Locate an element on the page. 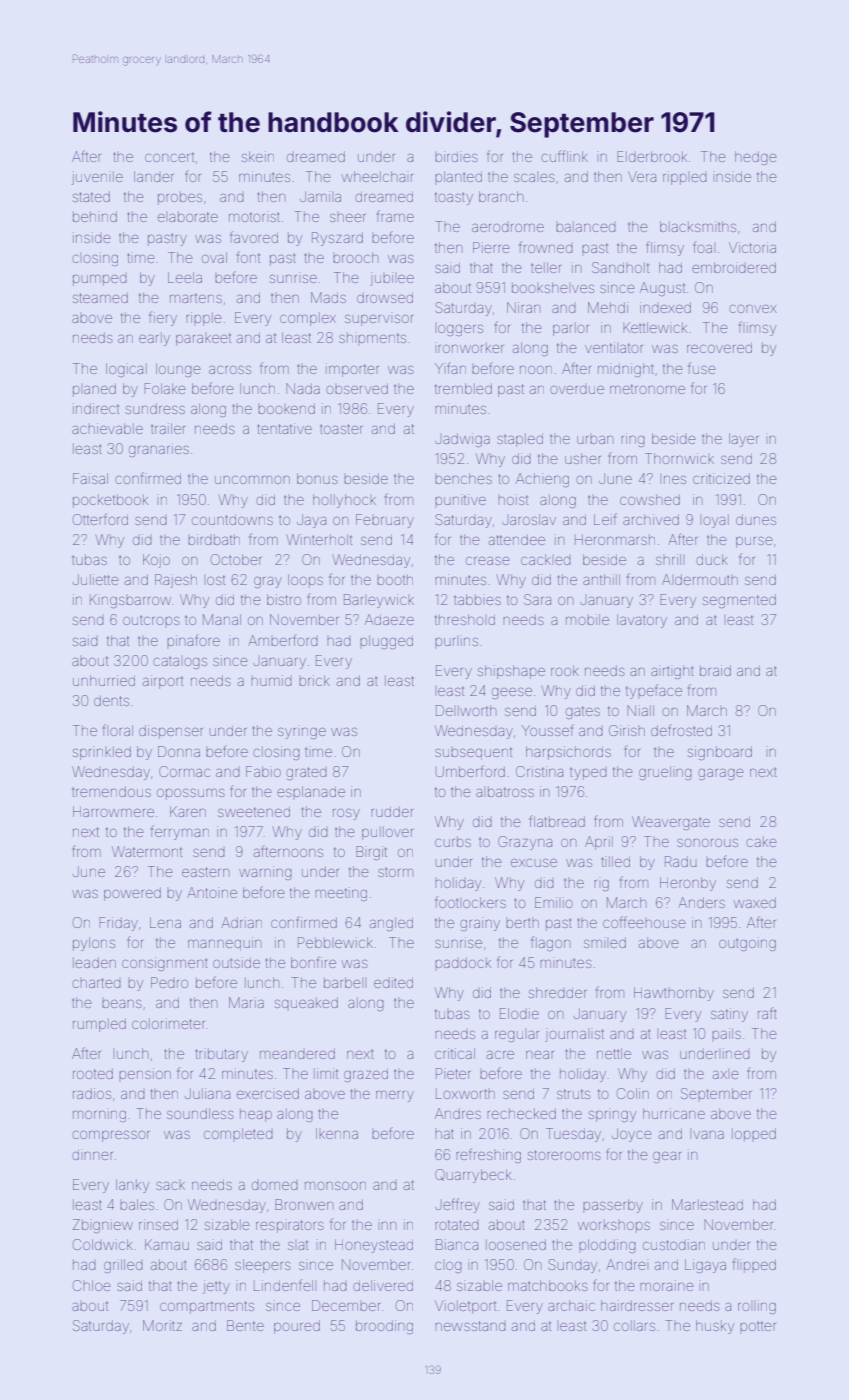 Image resolution: width=849 pixels, height=1400 pixels. metronome is located at coordinates (647, 389).
